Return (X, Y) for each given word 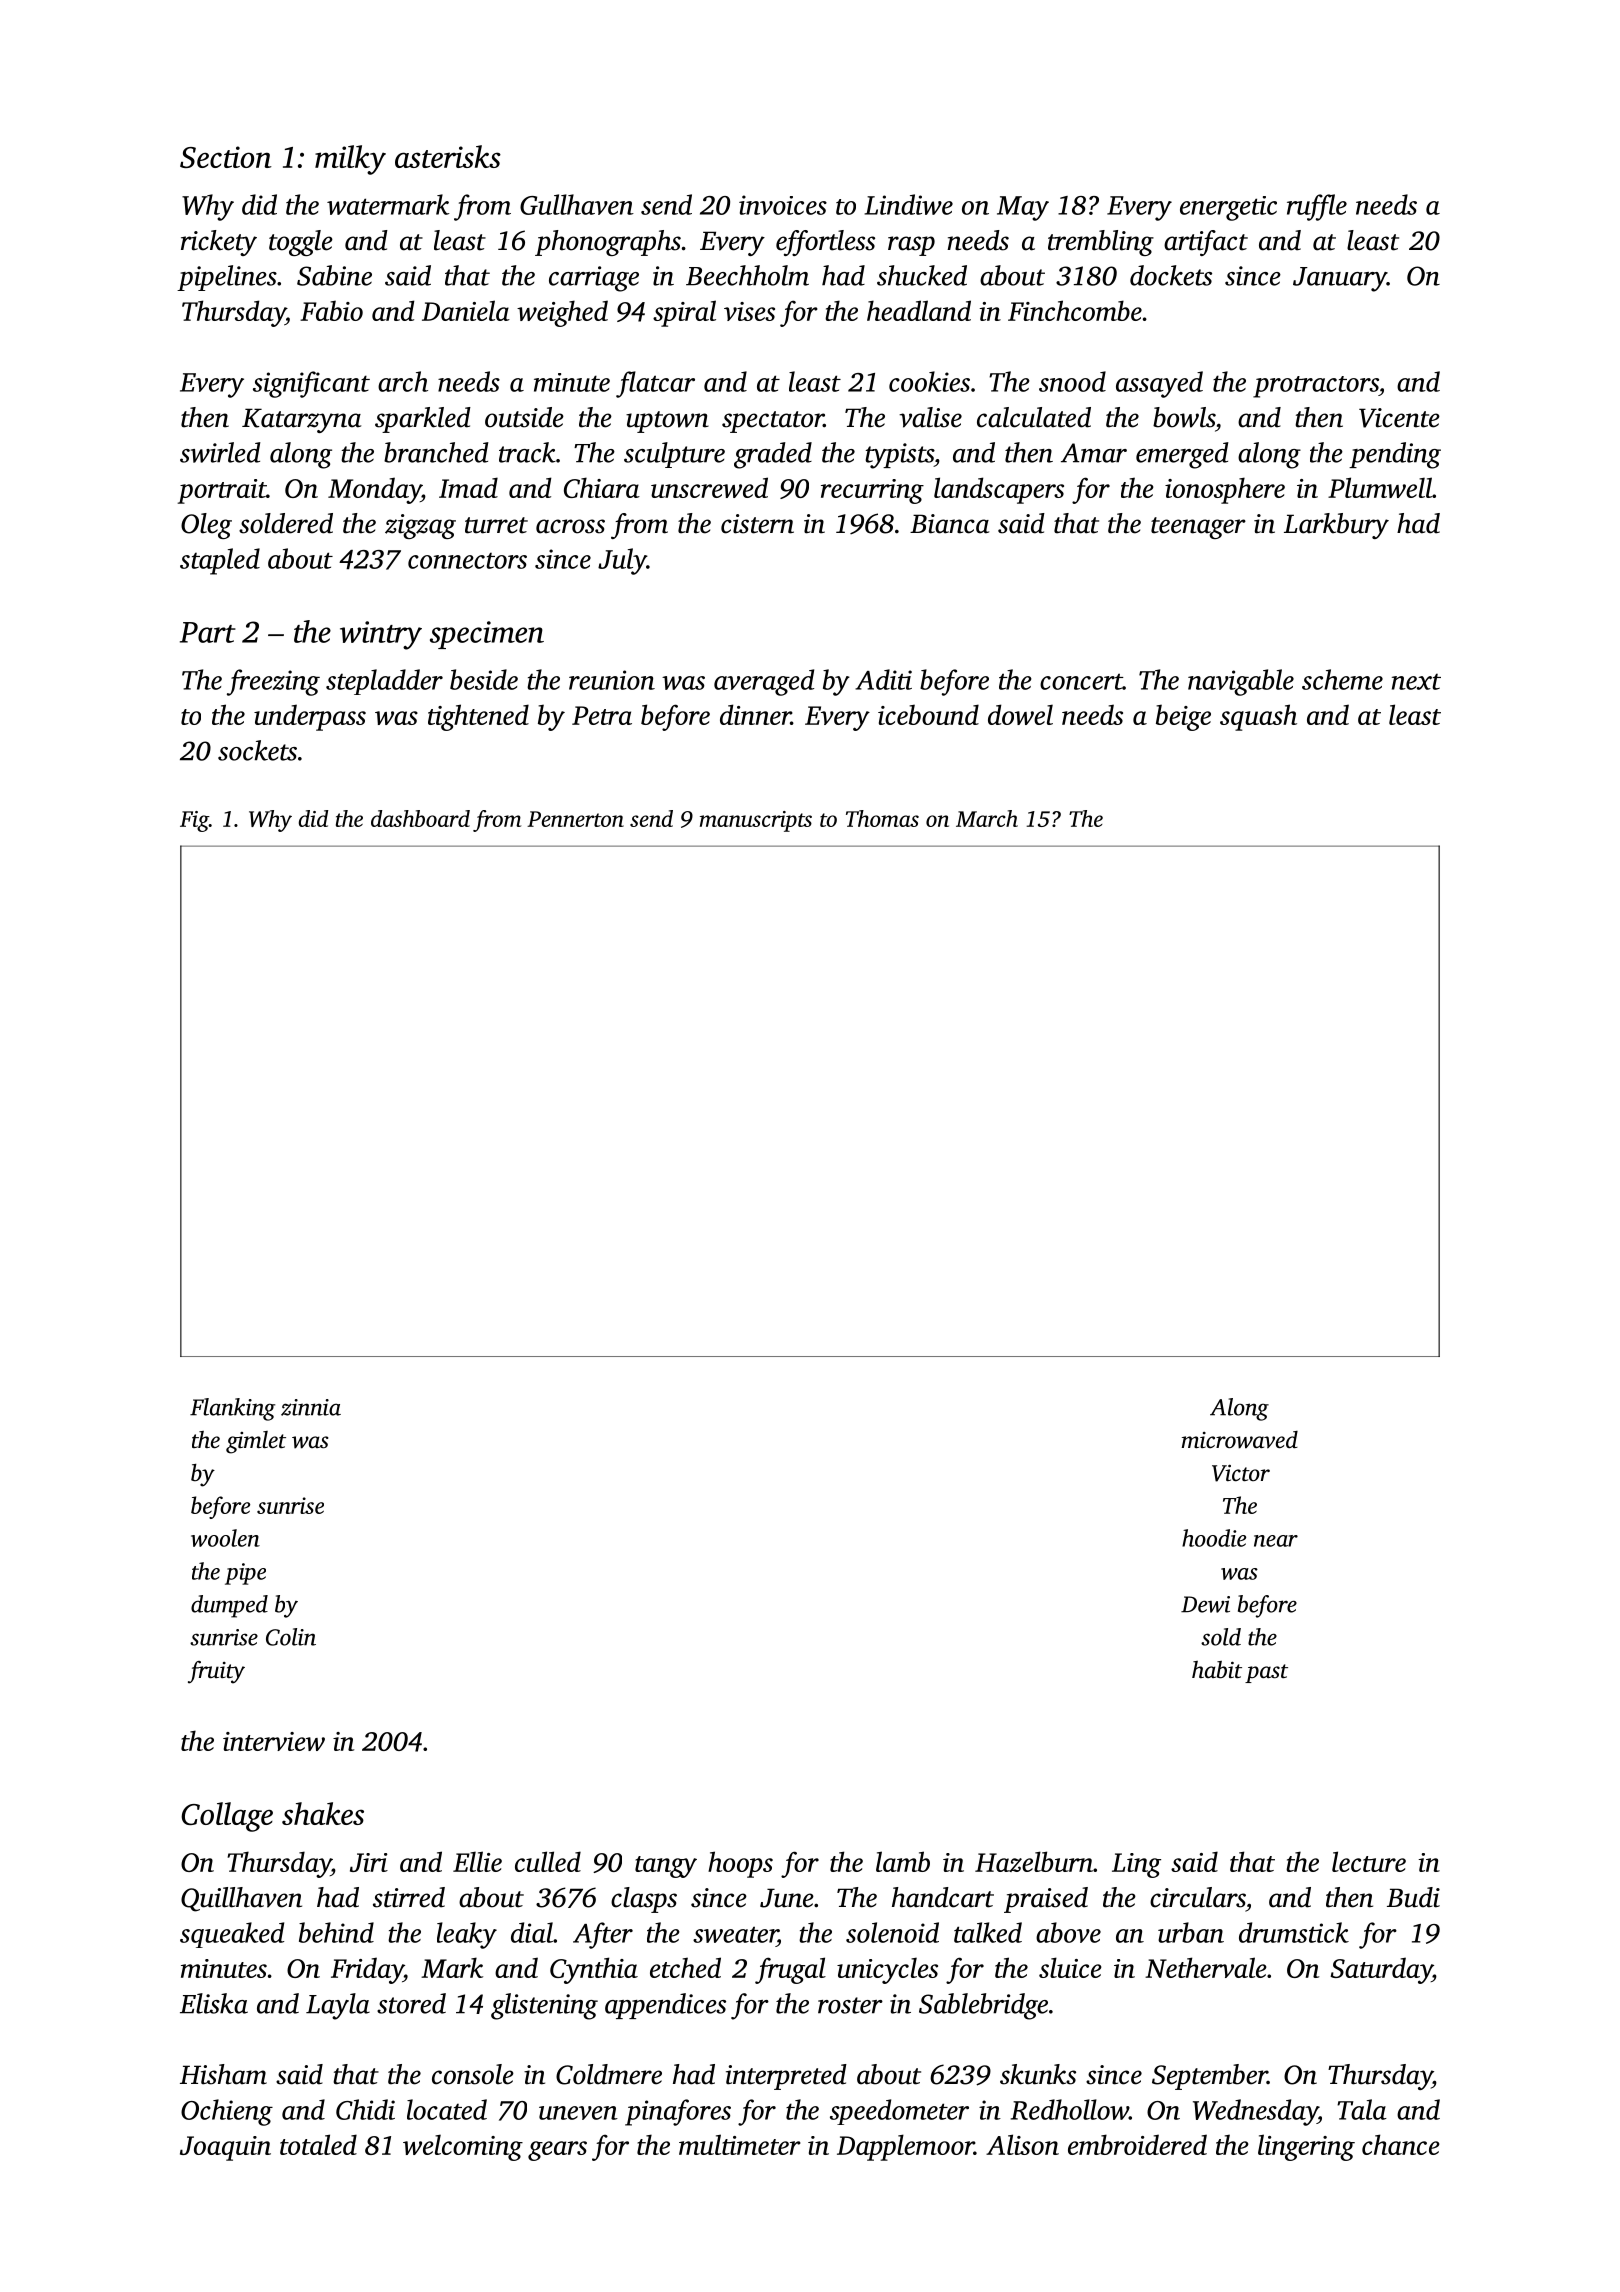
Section (226, 157)
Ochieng (227, 2112)
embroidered (1137, 2144)
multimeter (740, 2144)
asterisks (448, 156)
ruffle (1317, 207)
